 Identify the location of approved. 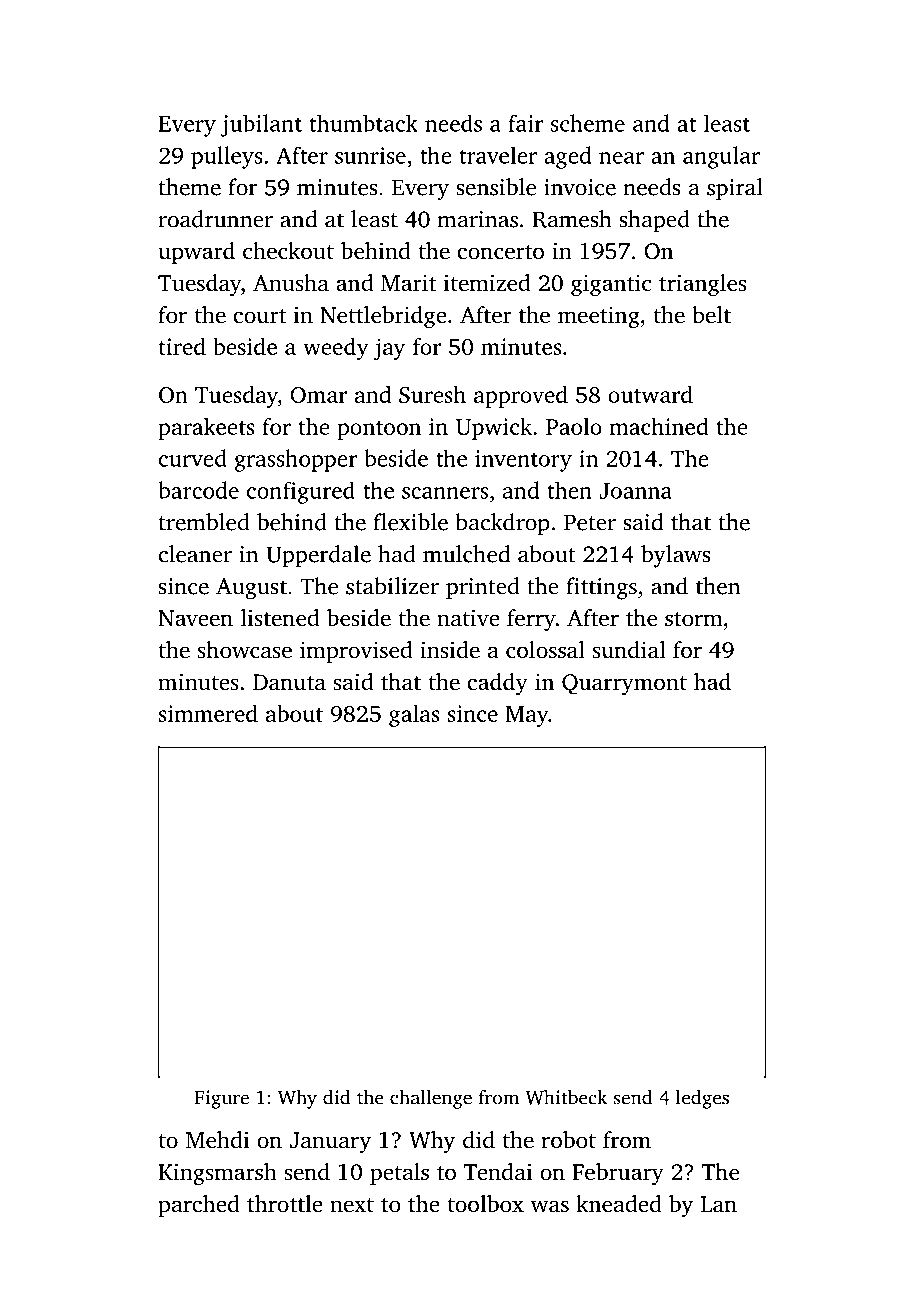
(521, 396).
